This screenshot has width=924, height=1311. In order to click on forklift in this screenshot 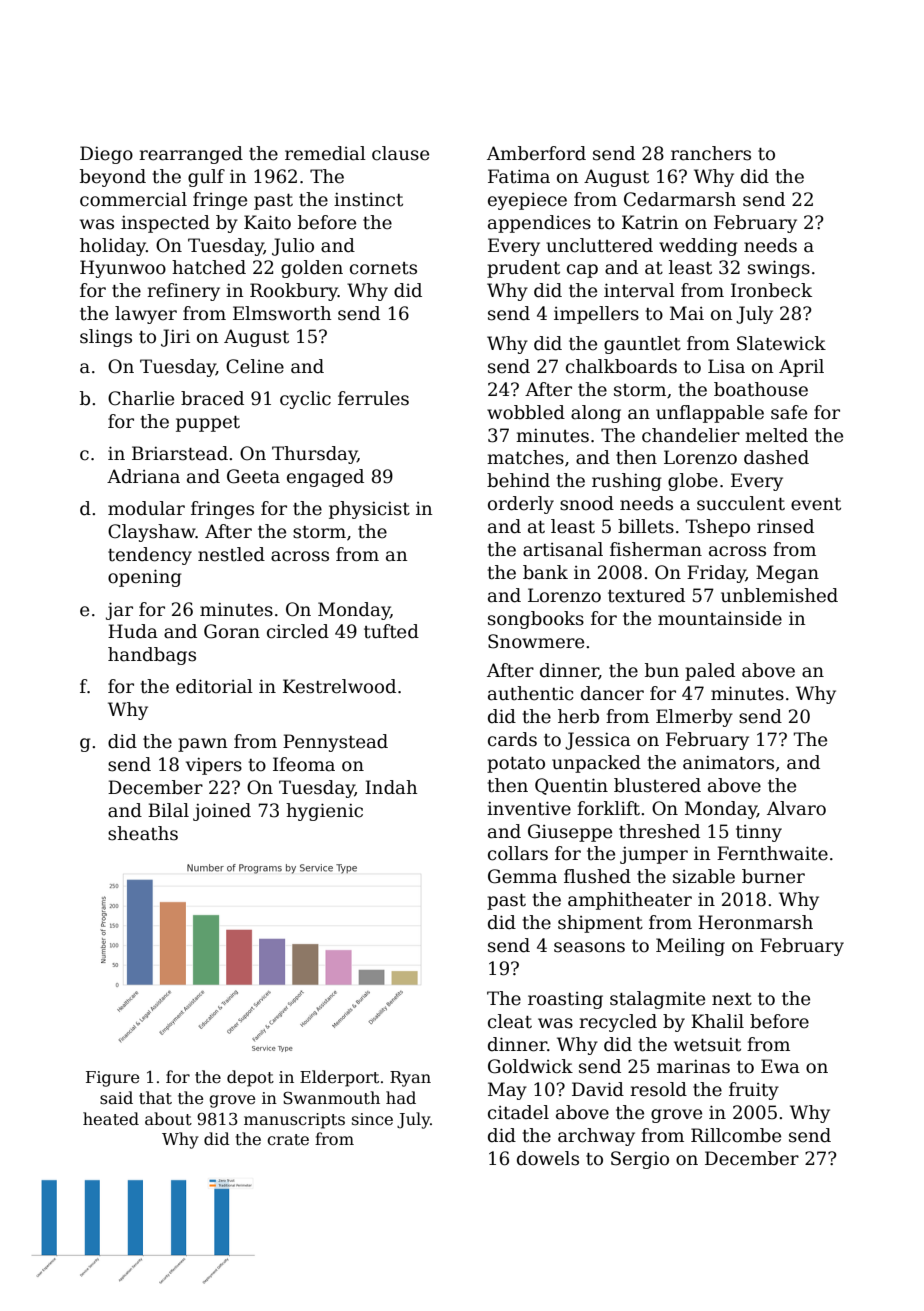, I will do `click(608, 808)`.
